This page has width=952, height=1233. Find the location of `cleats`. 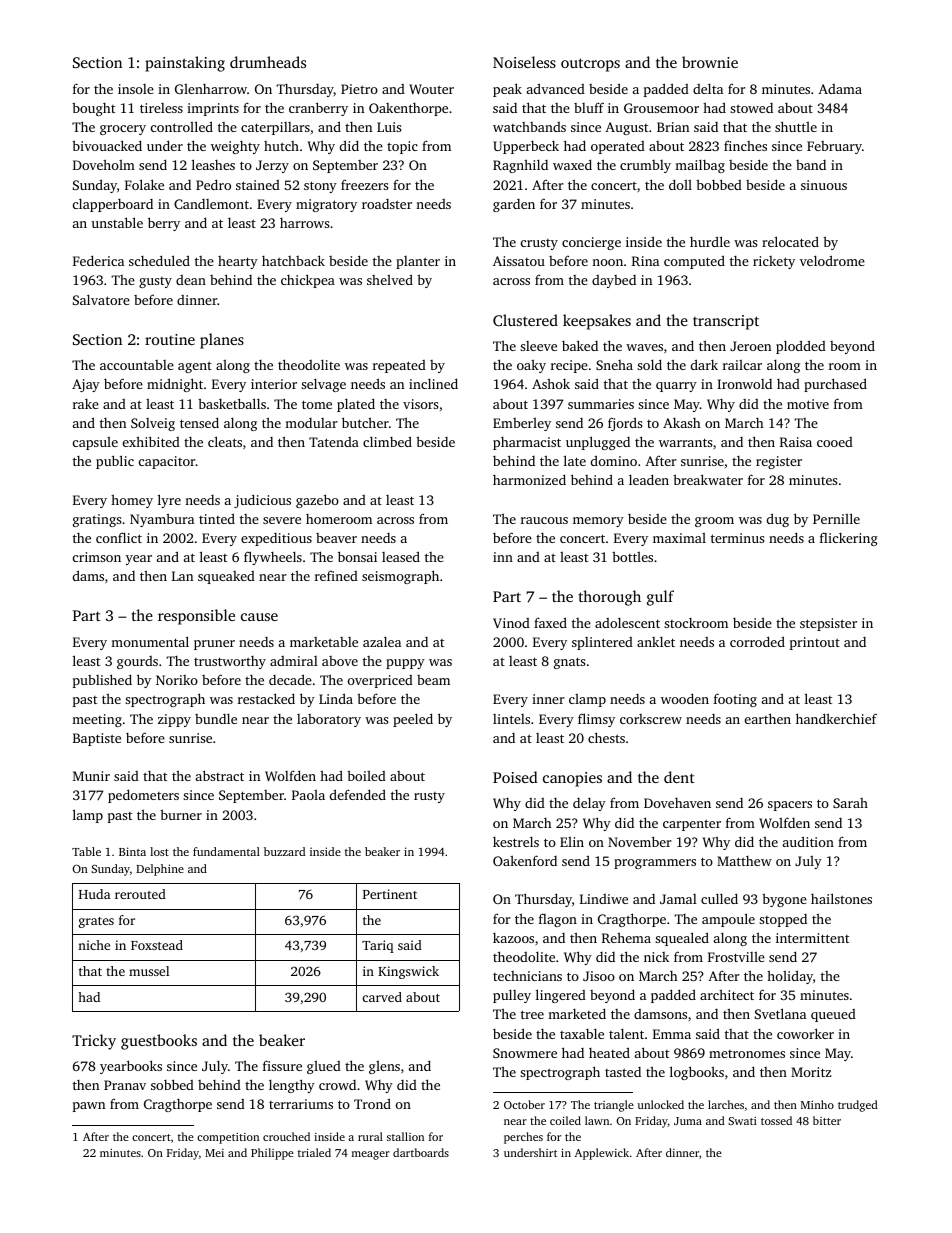

cleats is located at coordinates (225, 441).
